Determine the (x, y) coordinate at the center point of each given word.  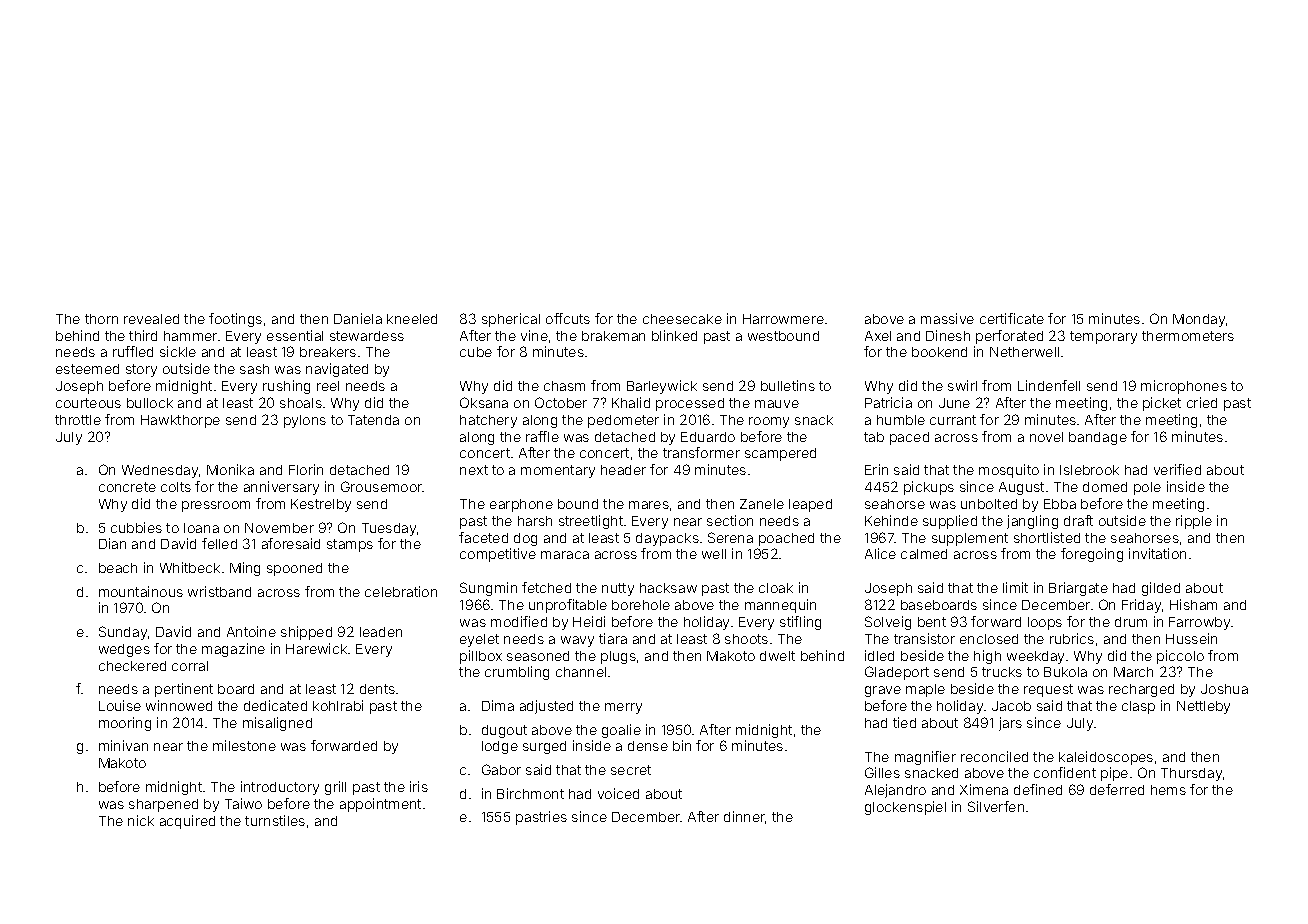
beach (118, 568)
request (1048, 690)
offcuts (568, 318)
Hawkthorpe (180, 421)
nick (141, 820)
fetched (546, 587)
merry (623, 708)
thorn (101, 319)
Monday (1199, 320)
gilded (1161, 589)
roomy (769, 422)
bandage (1098, 438)
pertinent (184, 690)
